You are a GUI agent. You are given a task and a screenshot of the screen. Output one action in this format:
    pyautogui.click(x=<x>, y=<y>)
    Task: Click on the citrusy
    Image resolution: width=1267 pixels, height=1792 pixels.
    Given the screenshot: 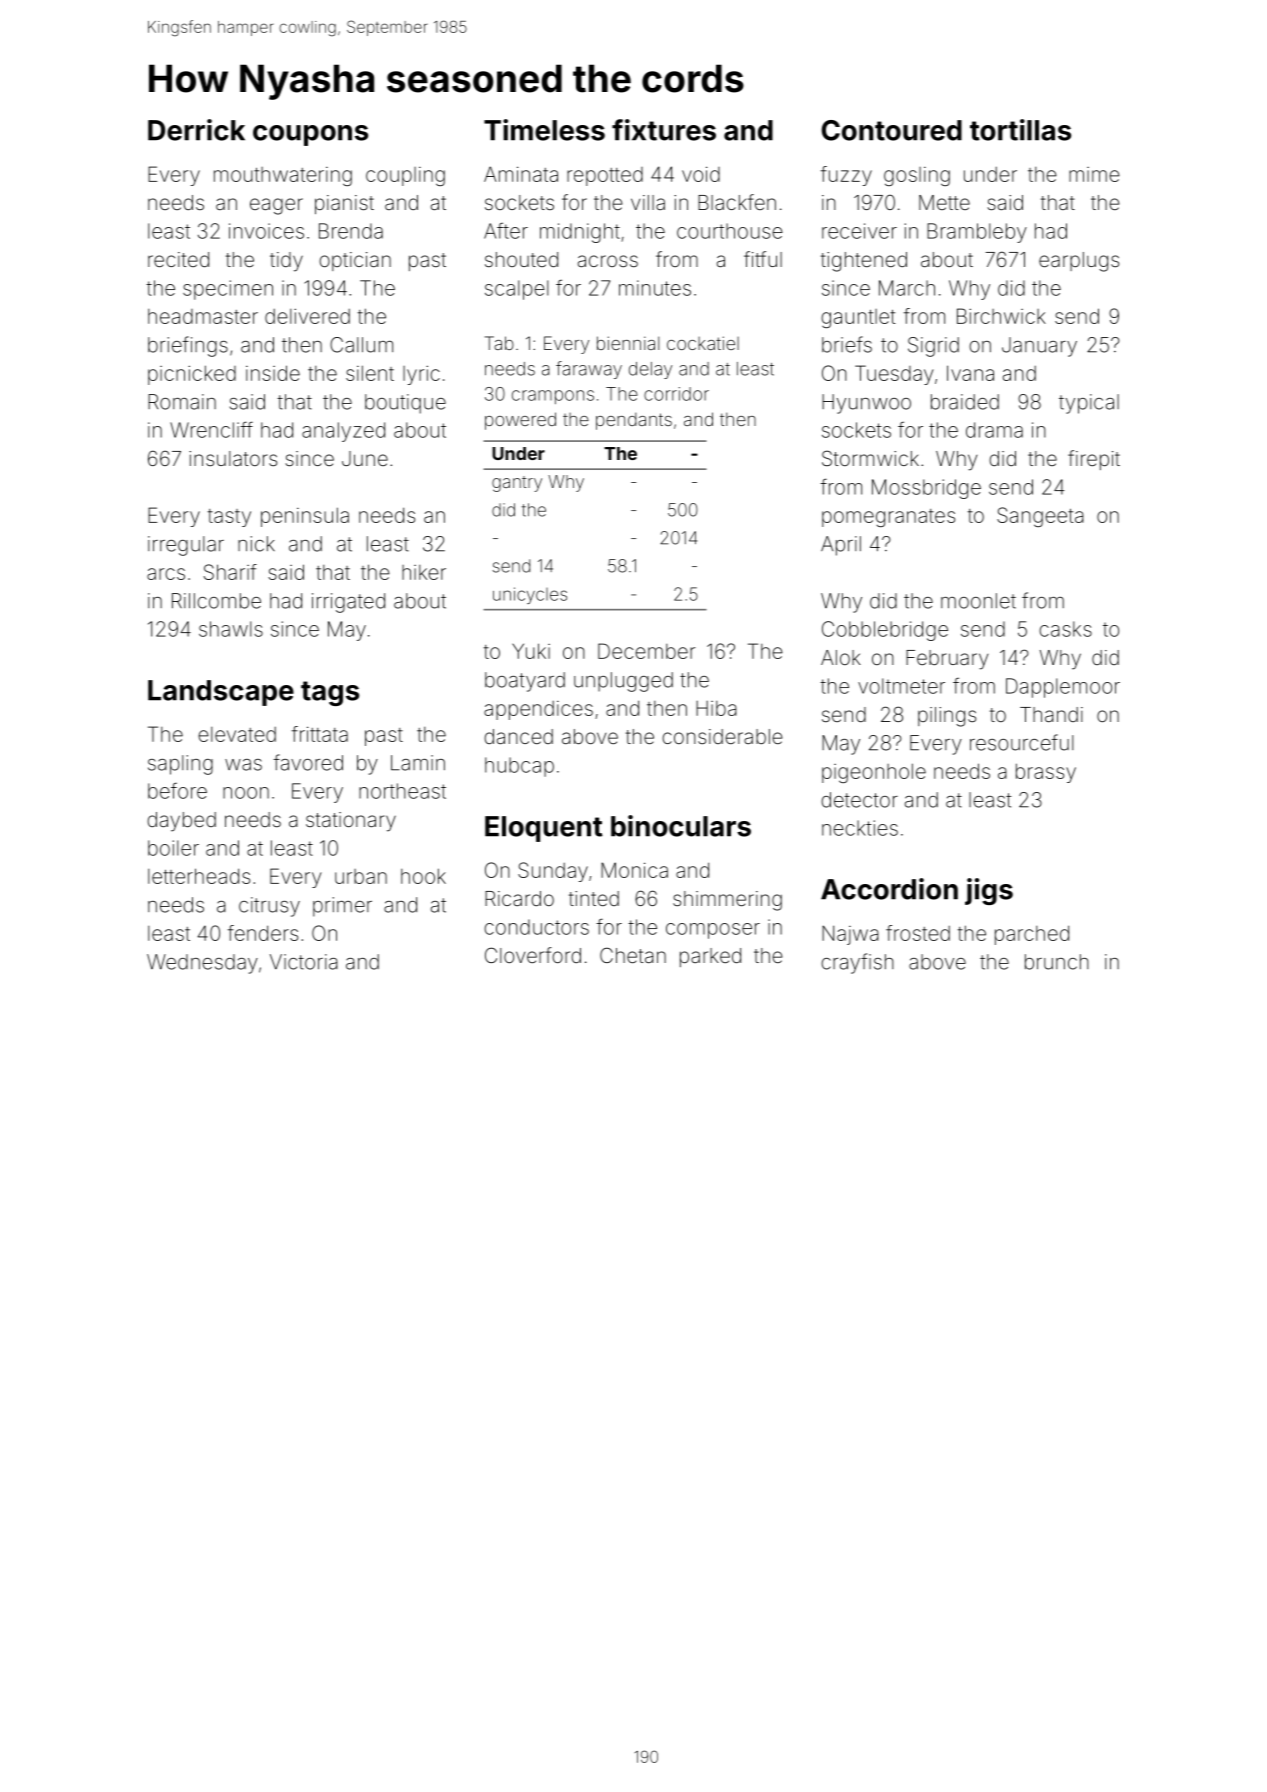 What is the action you would take?
    pyautogui.click(x=269, y=907)
